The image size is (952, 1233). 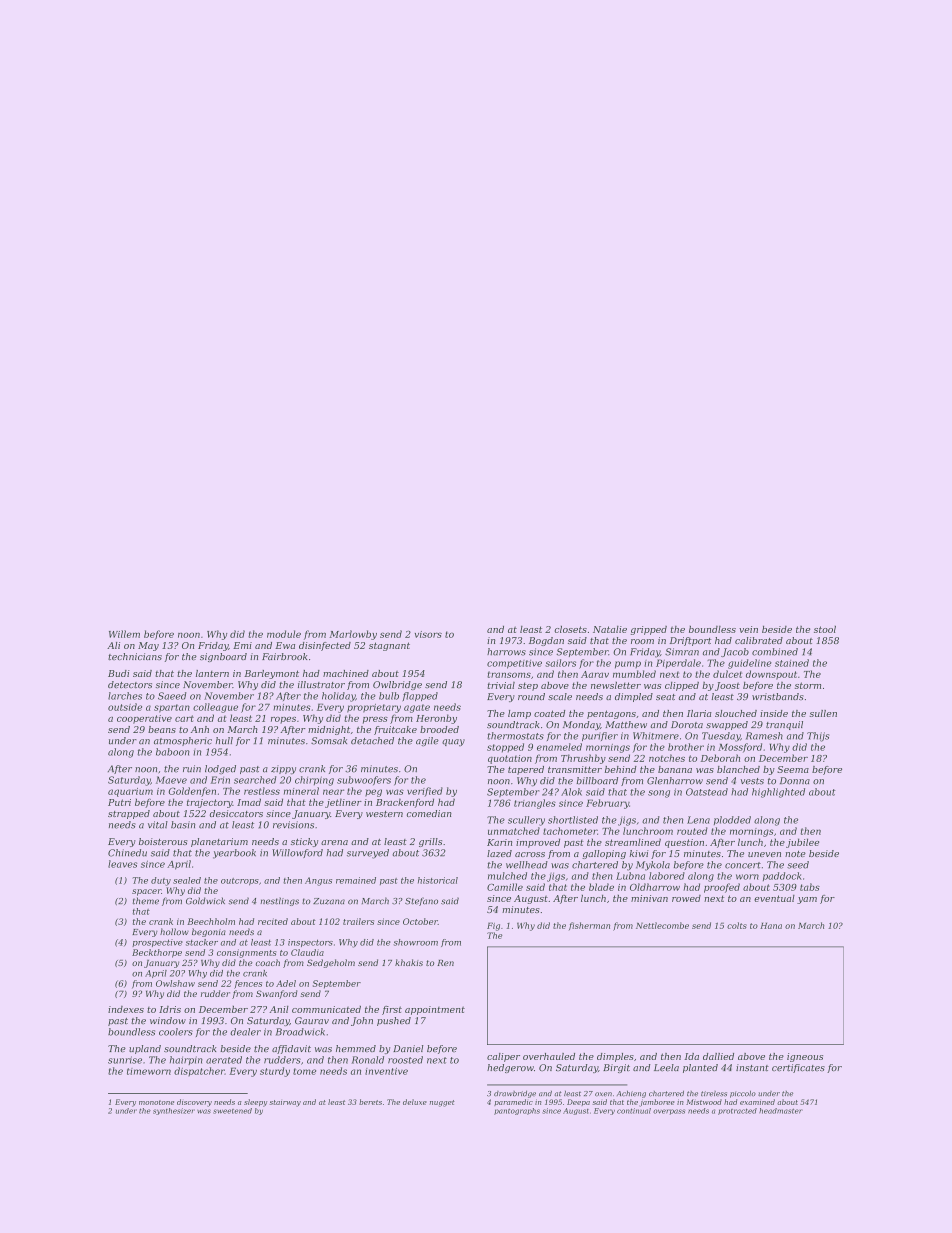 What do you see at coordinates (546, 641) in the screenshot?
I see `Bogdan` at bounding box center [546, 641].
